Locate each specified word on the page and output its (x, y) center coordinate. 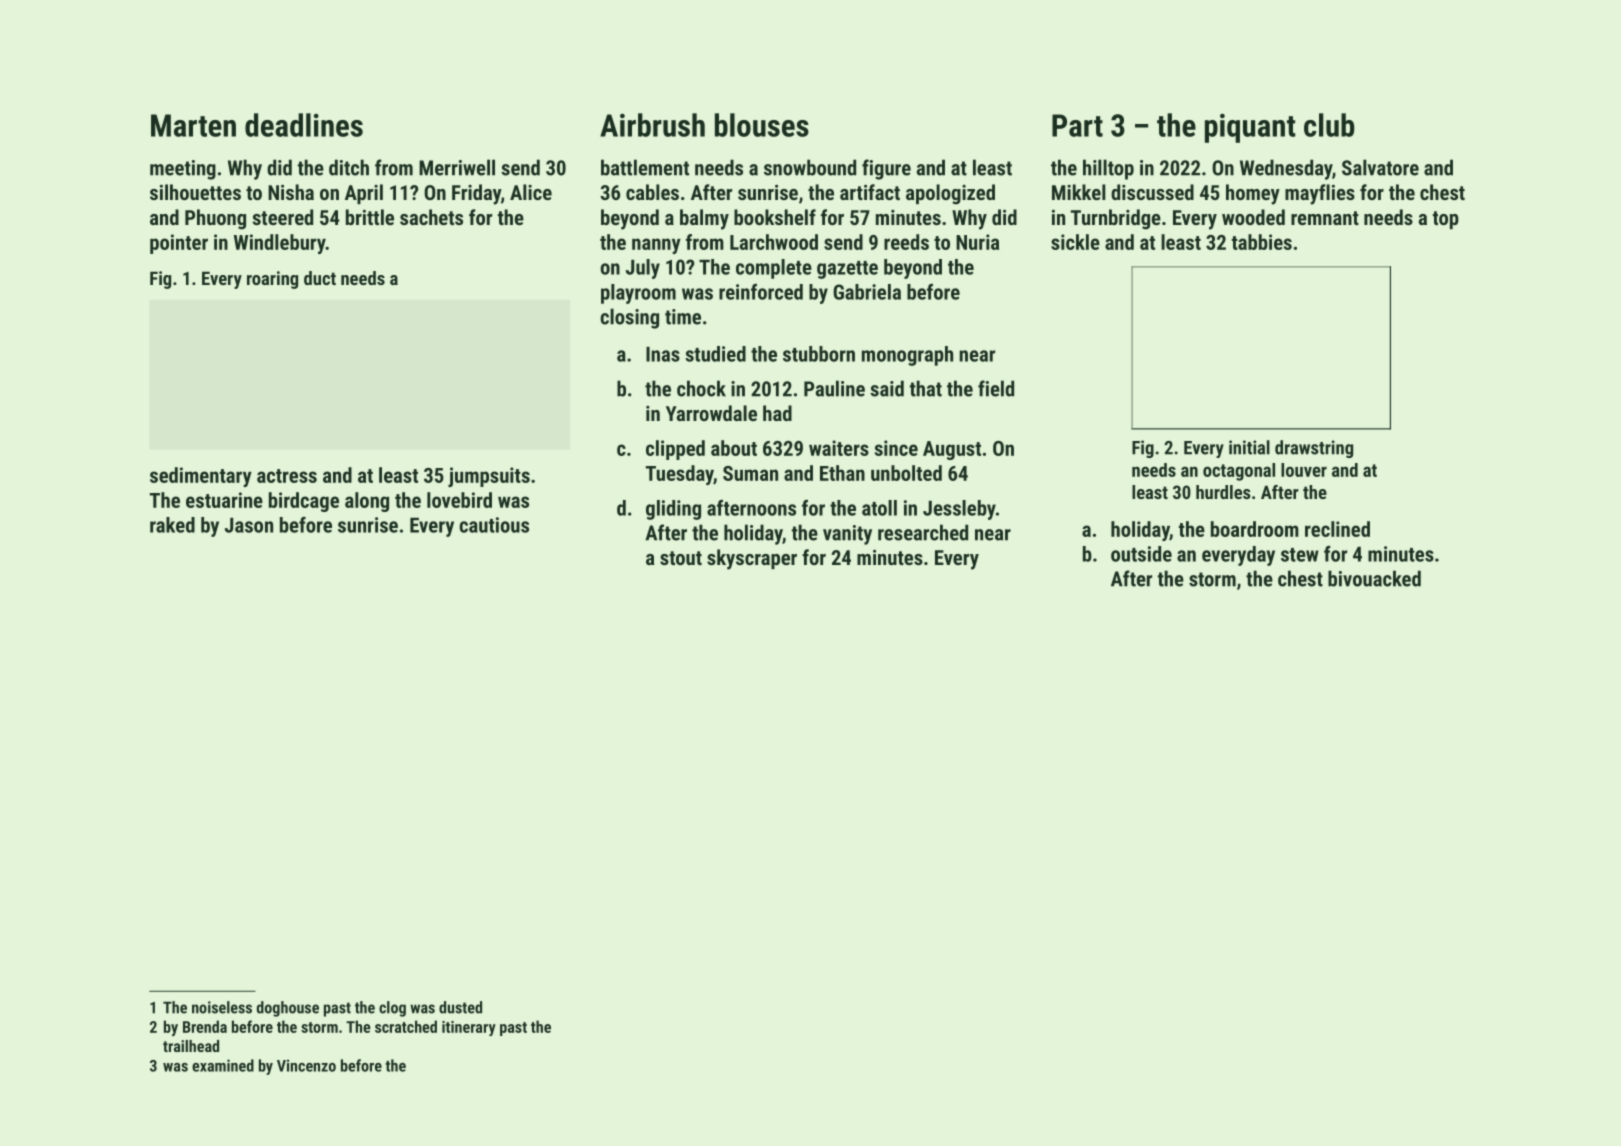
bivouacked (1374, 578)
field (996, 388)
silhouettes (195, 192)
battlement (645, 167)
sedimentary (201, 477)
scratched (406, 1026)
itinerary (469, 1028)
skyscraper (752, 559)
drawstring (1314, 449)
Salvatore (1380, 167)
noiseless (222, 1007)
